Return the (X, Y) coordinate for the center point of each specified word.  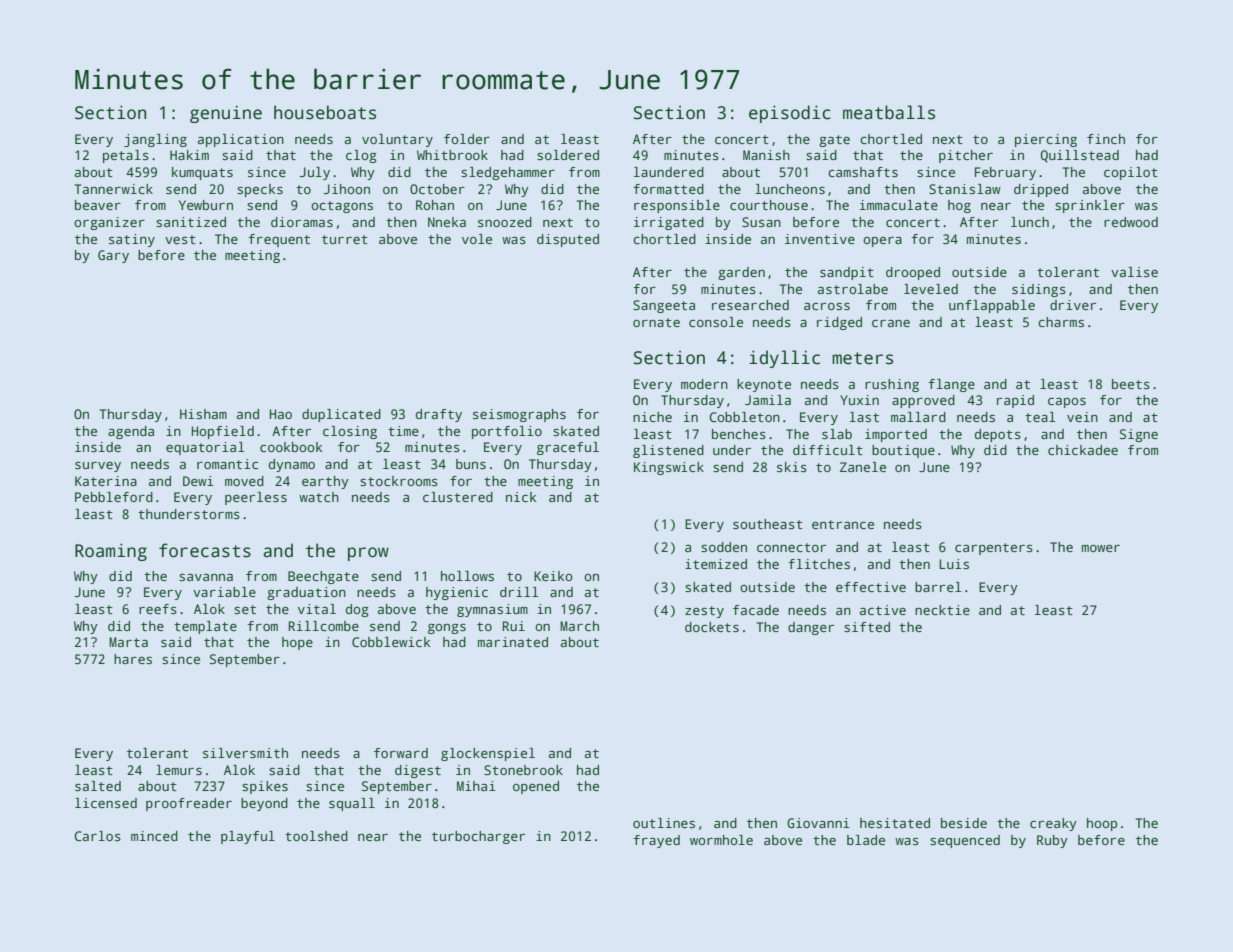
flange (951, 385)
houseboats (325, 112)
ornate (656, 322)
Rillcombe (324, 626)
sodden (724, 547)
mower (1101, 548)
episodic (790, 114)
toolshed (316, 836)
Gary (113, 256)
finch (1106, 139)
